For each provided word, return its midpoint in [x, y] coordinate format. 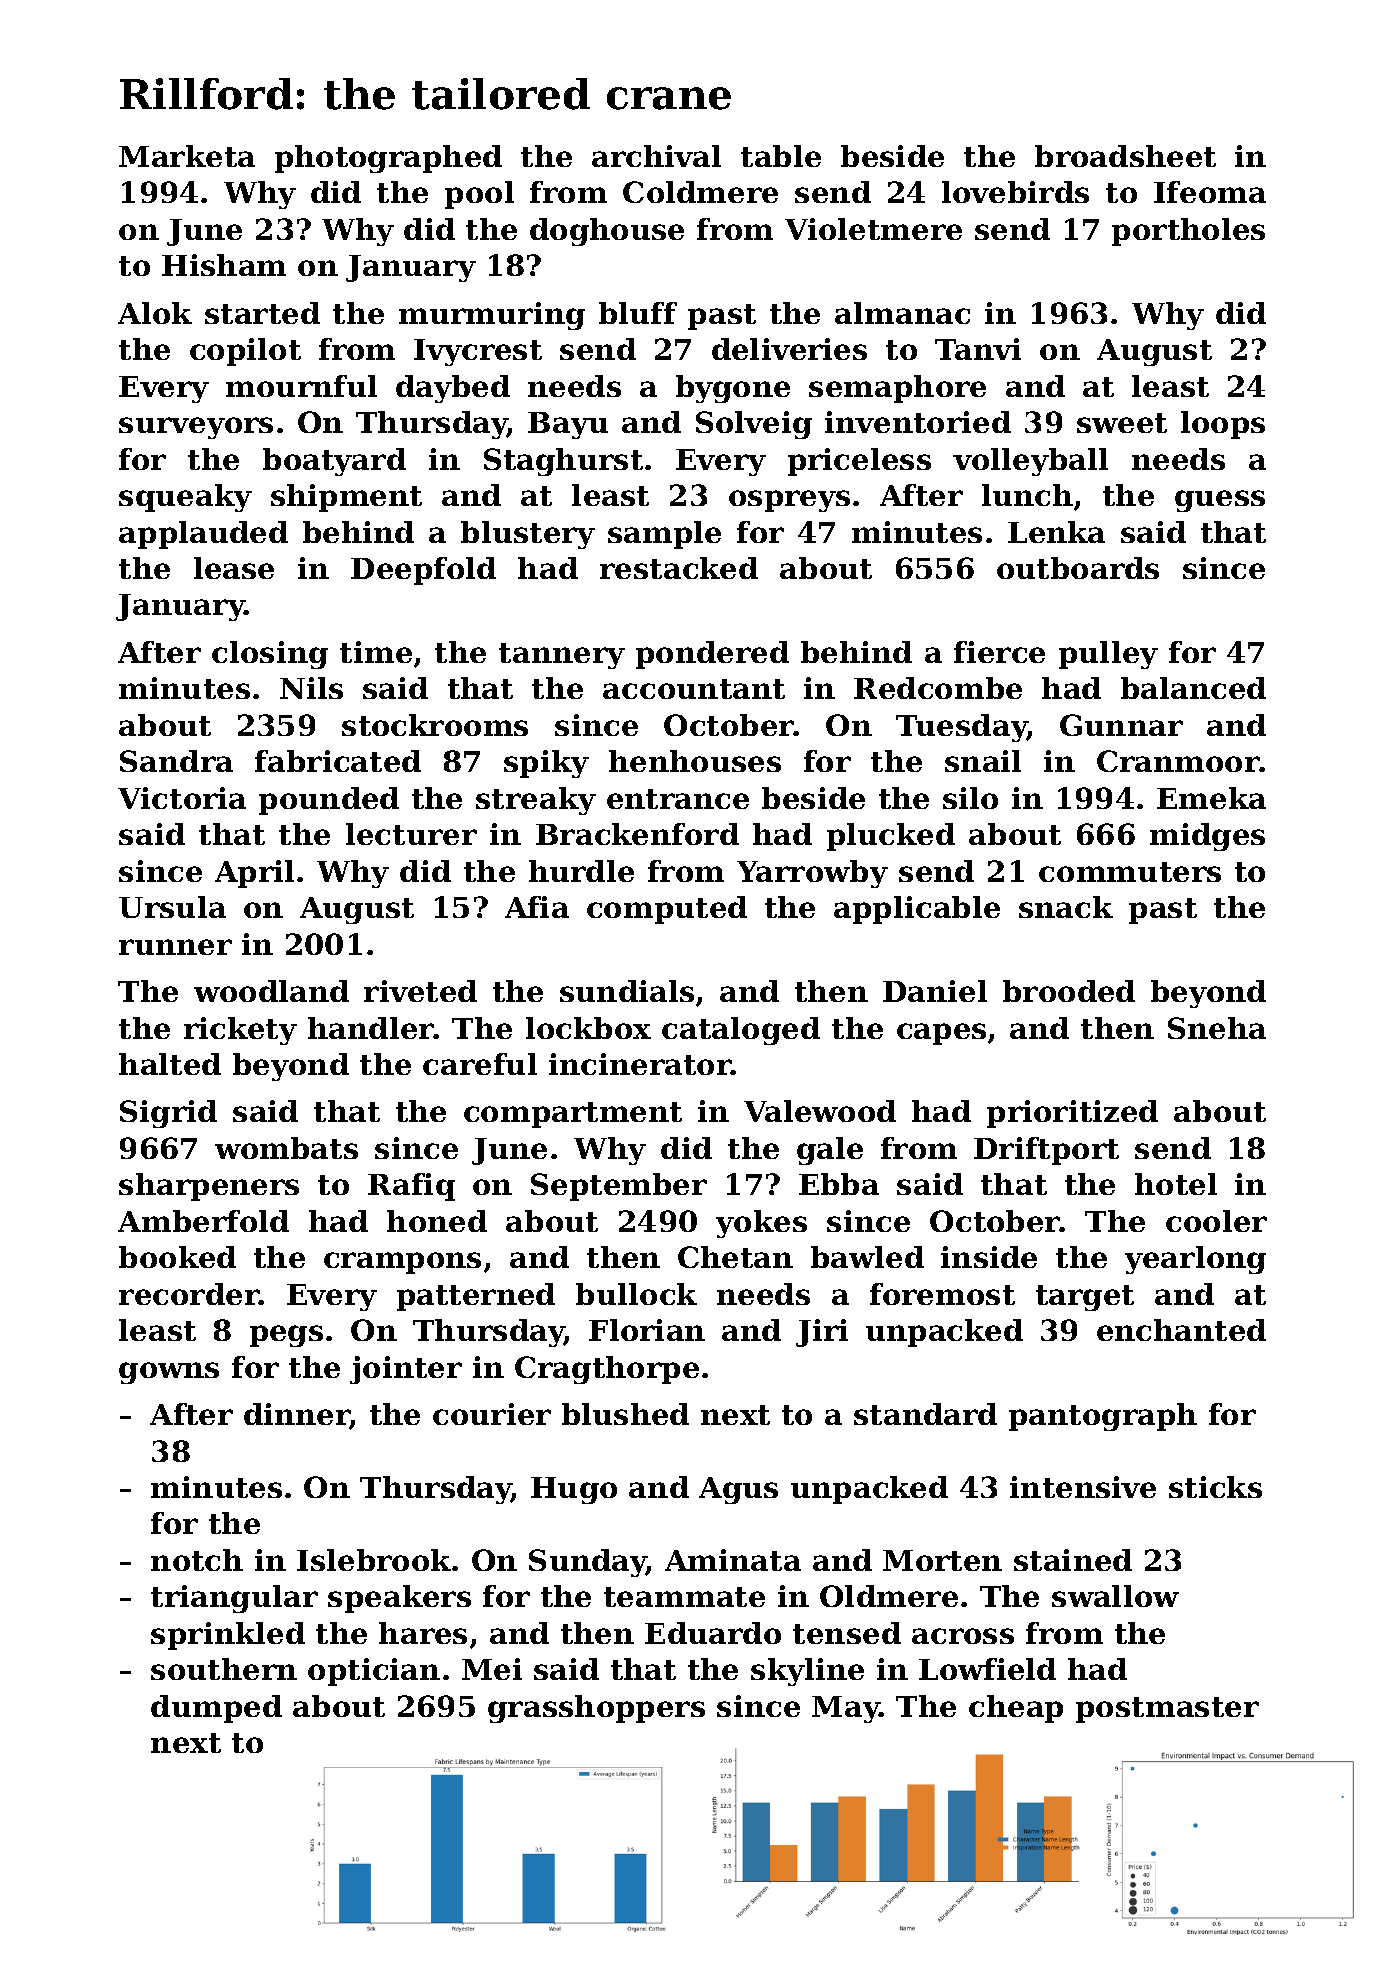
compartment [573, 1115]
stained [1073, 1560]
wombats [286, 1148]
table [781, 156]
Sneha [1217, 1028]
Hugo [574, 1490]
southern [224, 1669]
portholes [1188, 232]
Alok [155, 313]
